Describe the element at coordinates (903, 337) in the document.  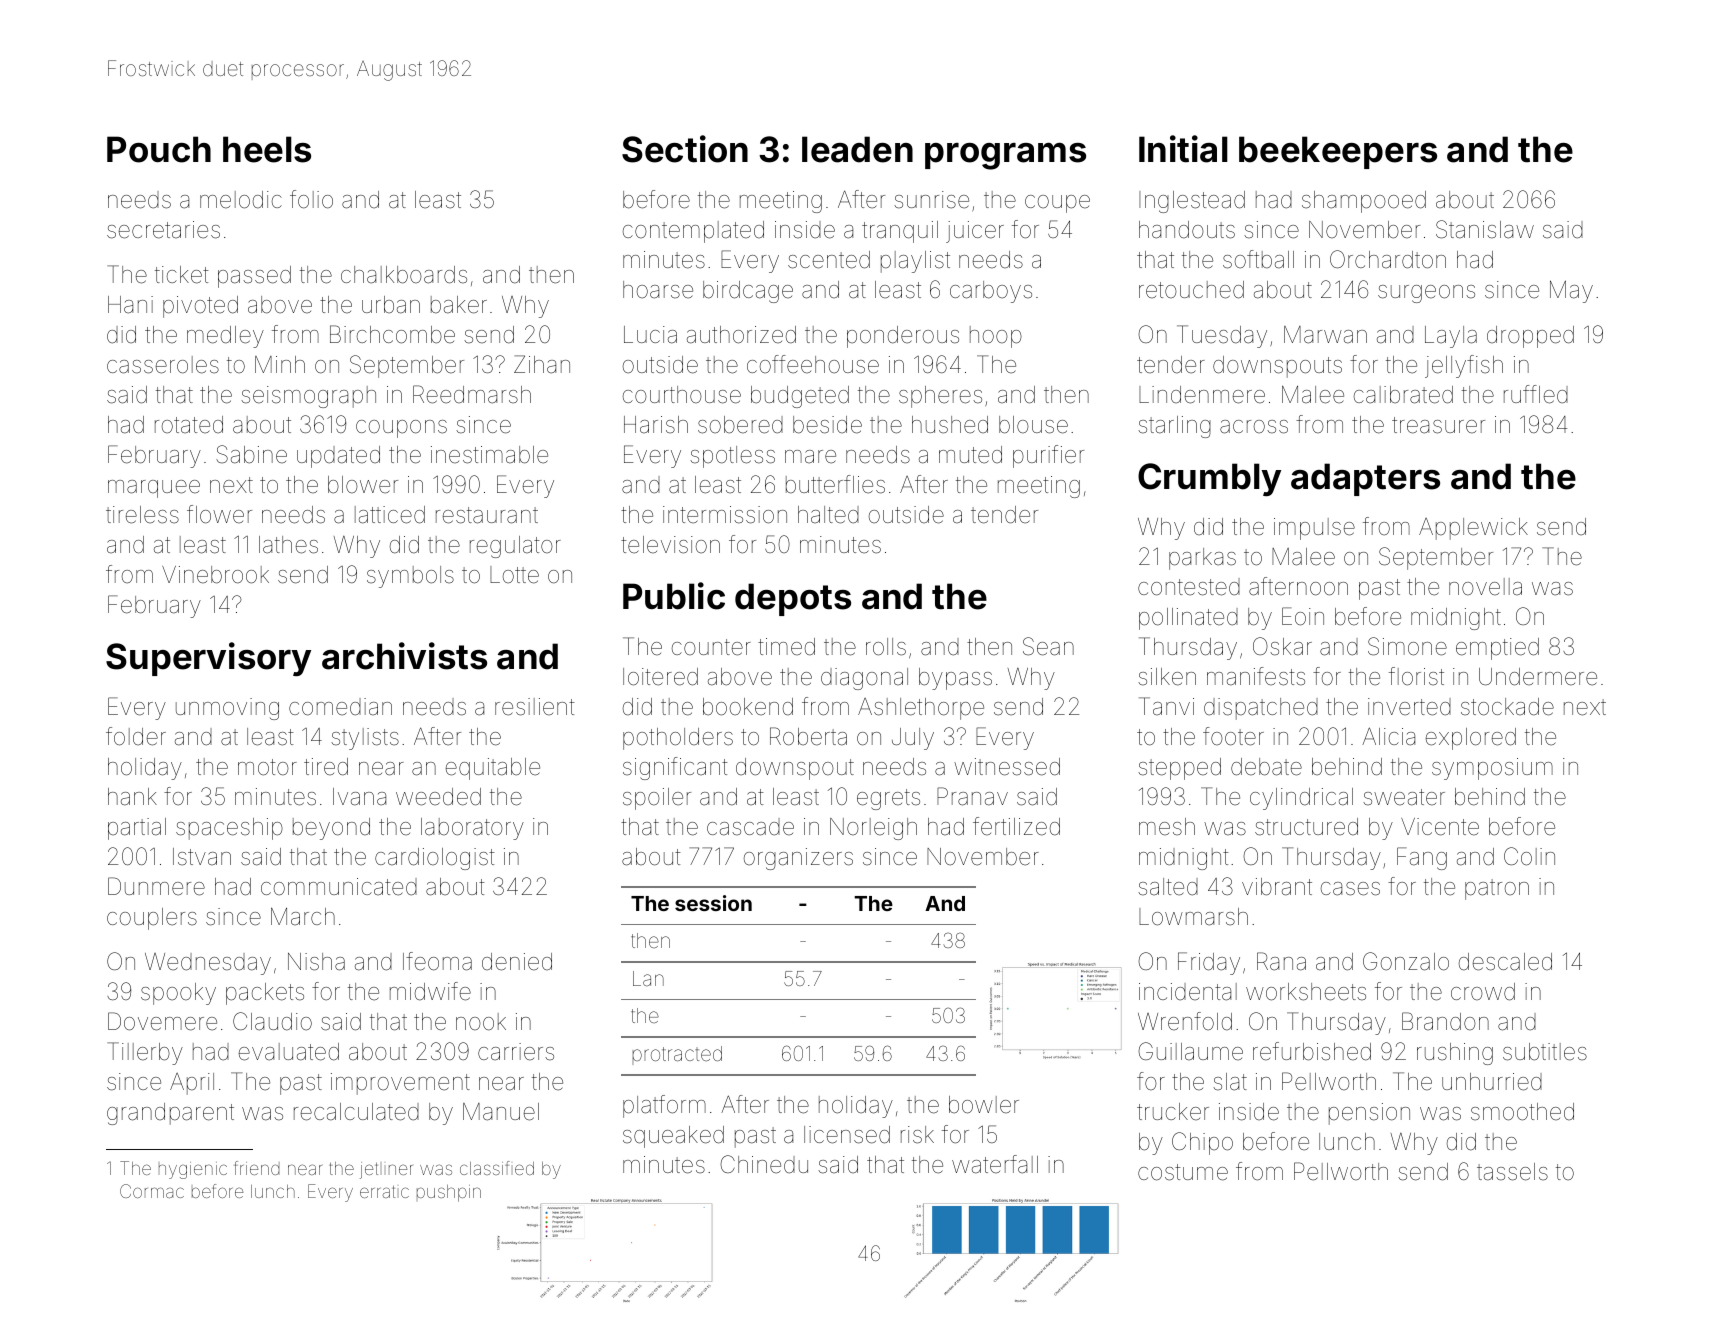
I see `ponderous` at that location.
